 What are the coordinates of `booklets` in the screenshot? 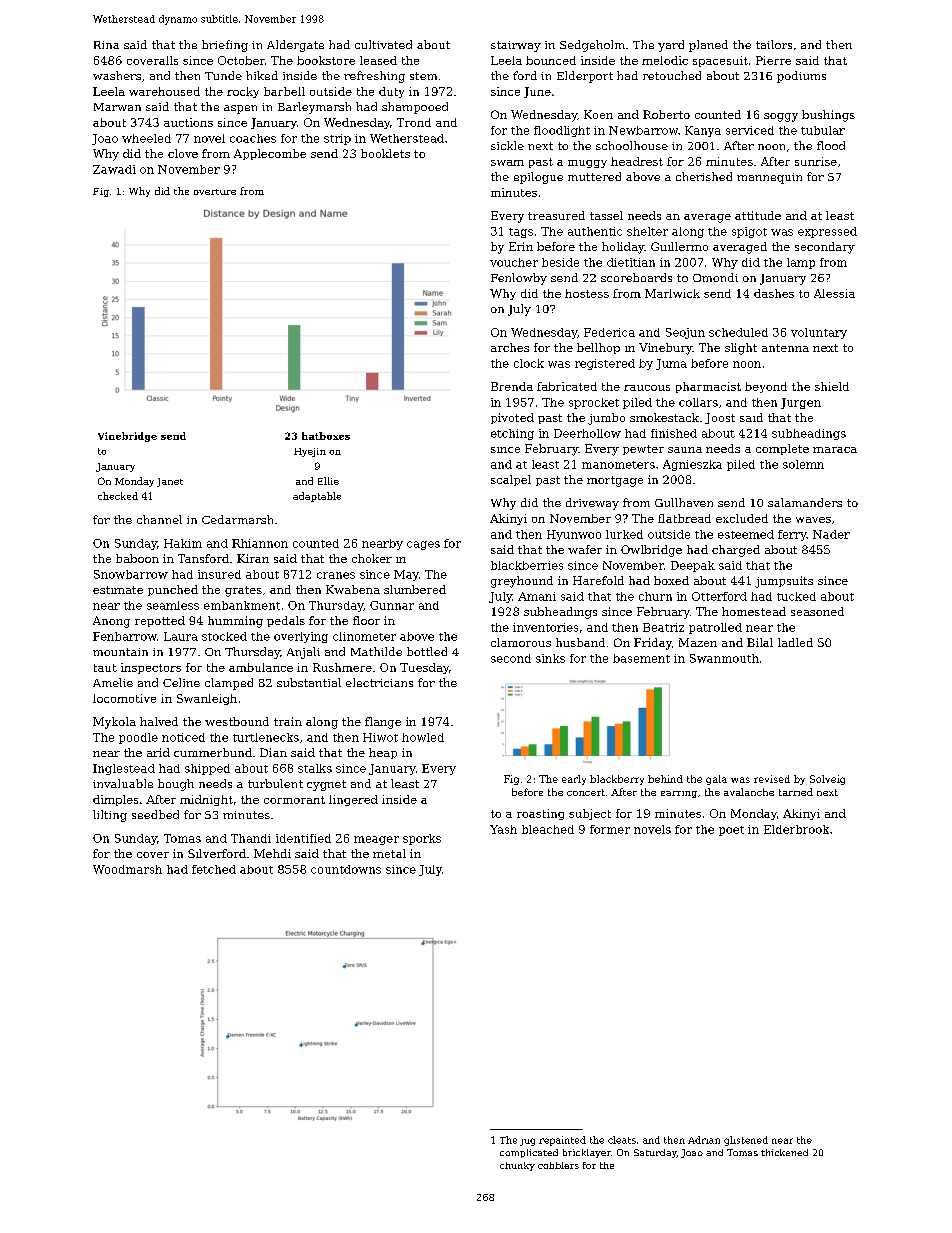 It's located at (385, 153).
